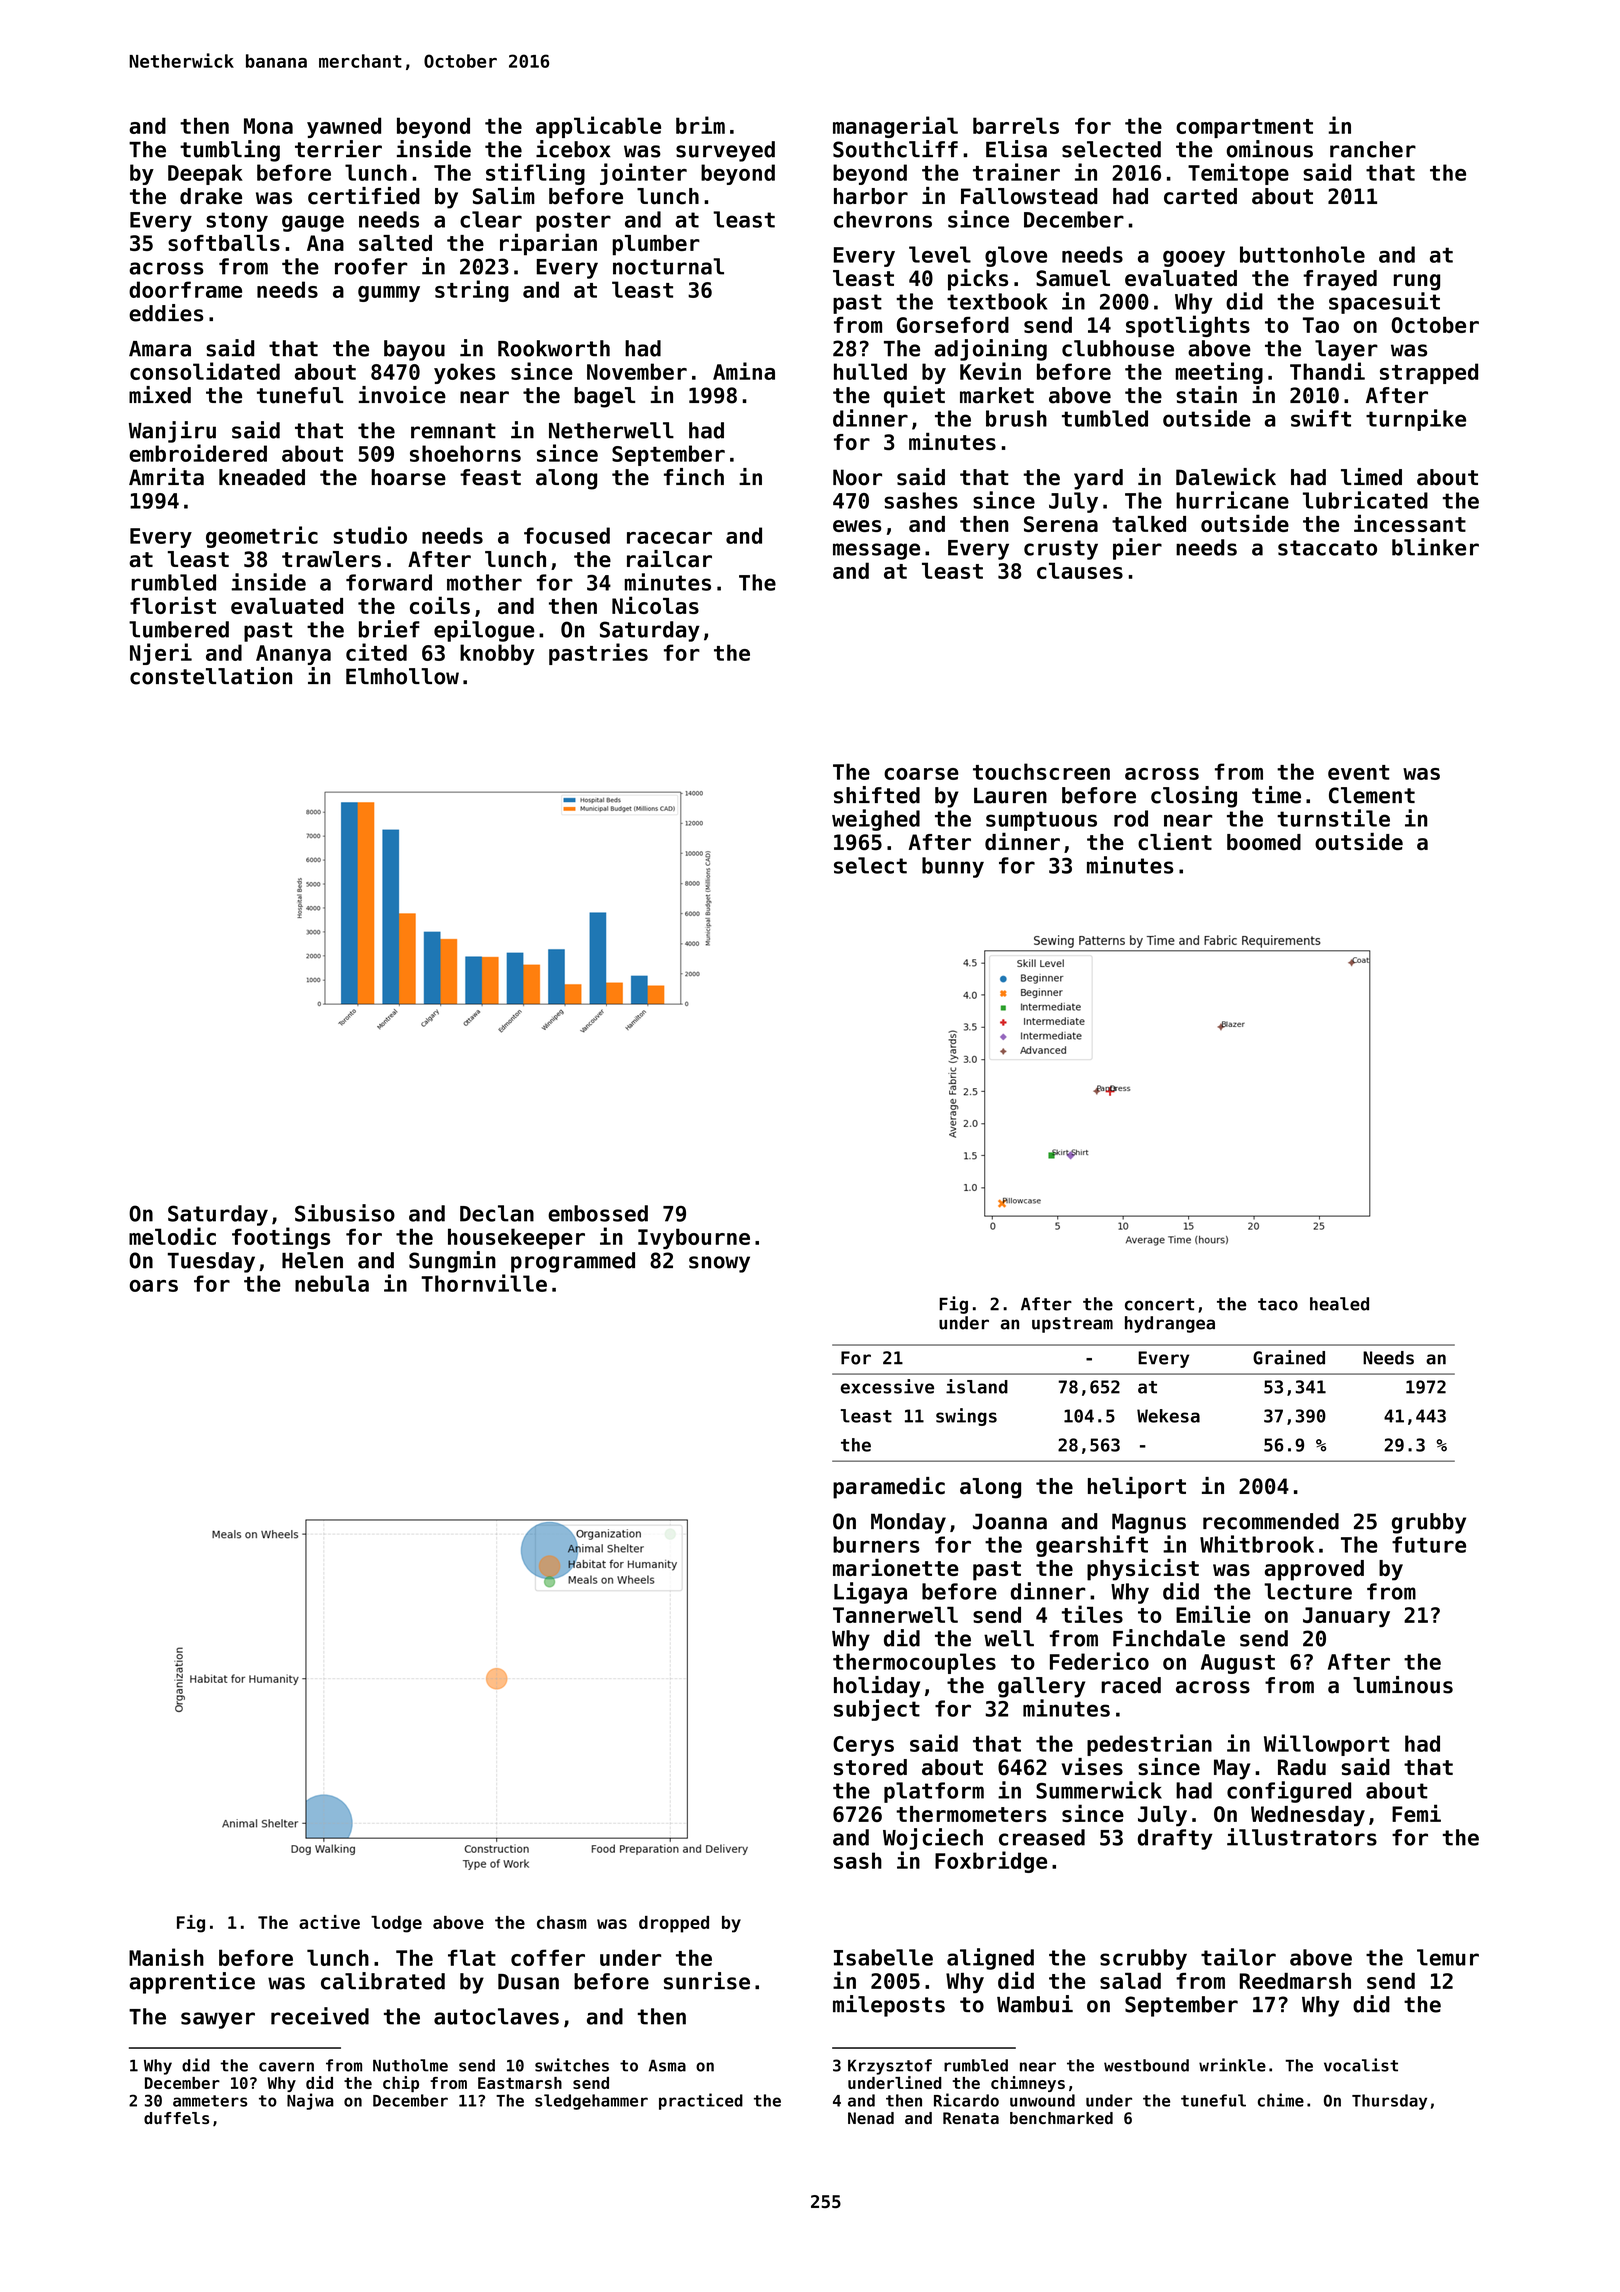 The width and height of the screenshot is (1620, 2292). I want to click on westbound, so click(1146, 2065).
